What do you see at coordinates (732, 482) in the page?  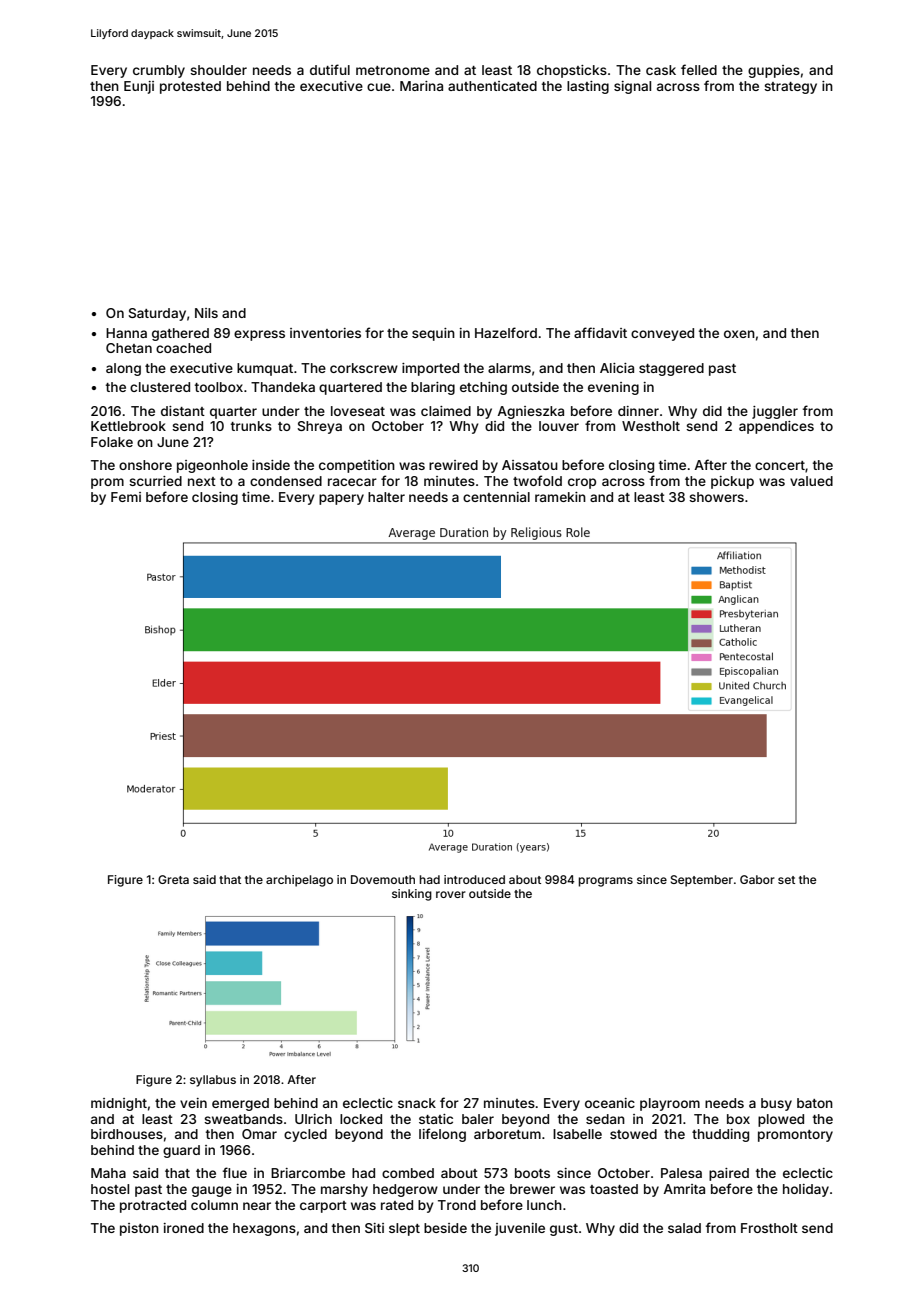 I see `pickup` at bounding box center [732, 482].
